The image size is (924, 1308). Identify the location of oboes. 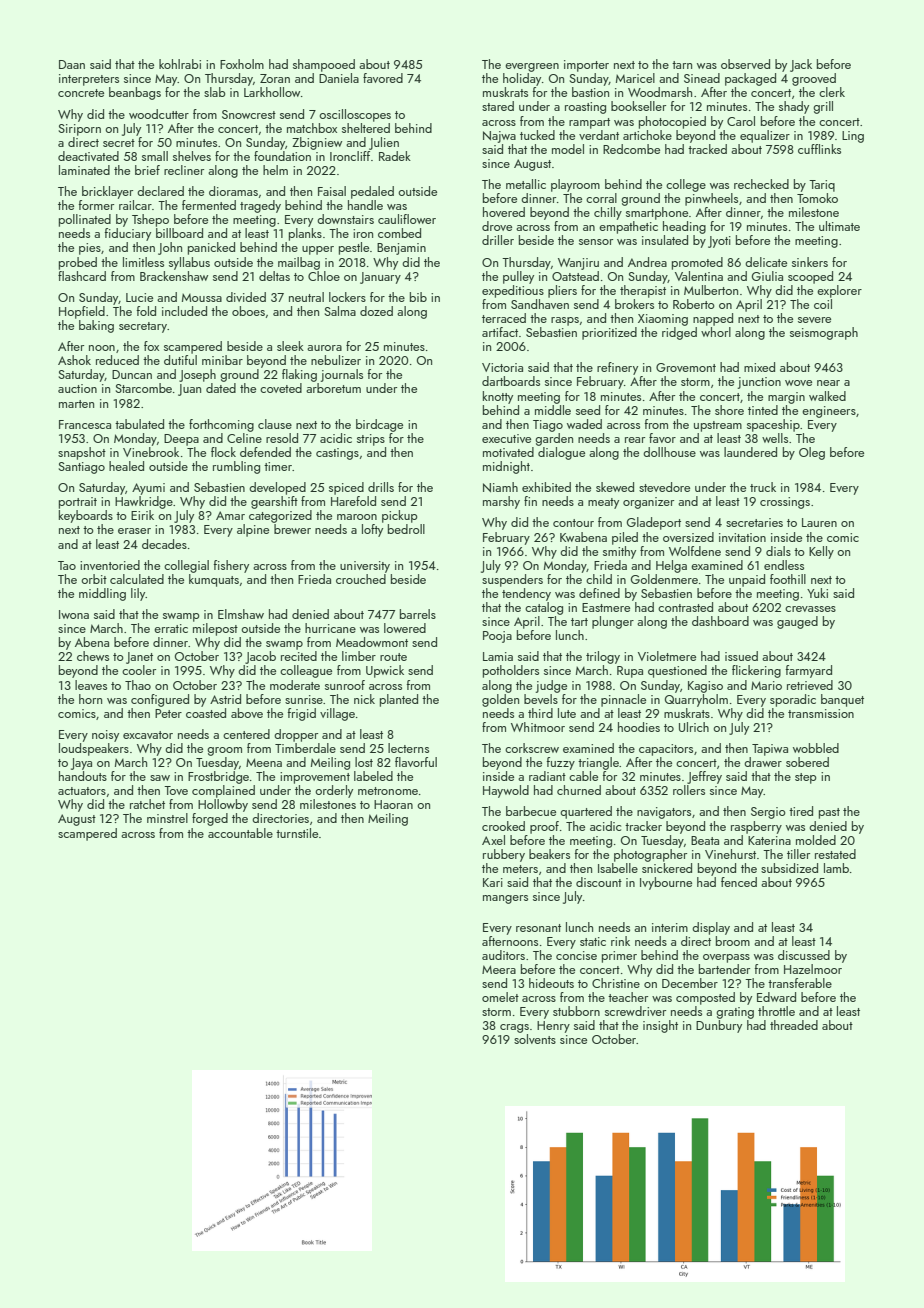
(248, 311).
